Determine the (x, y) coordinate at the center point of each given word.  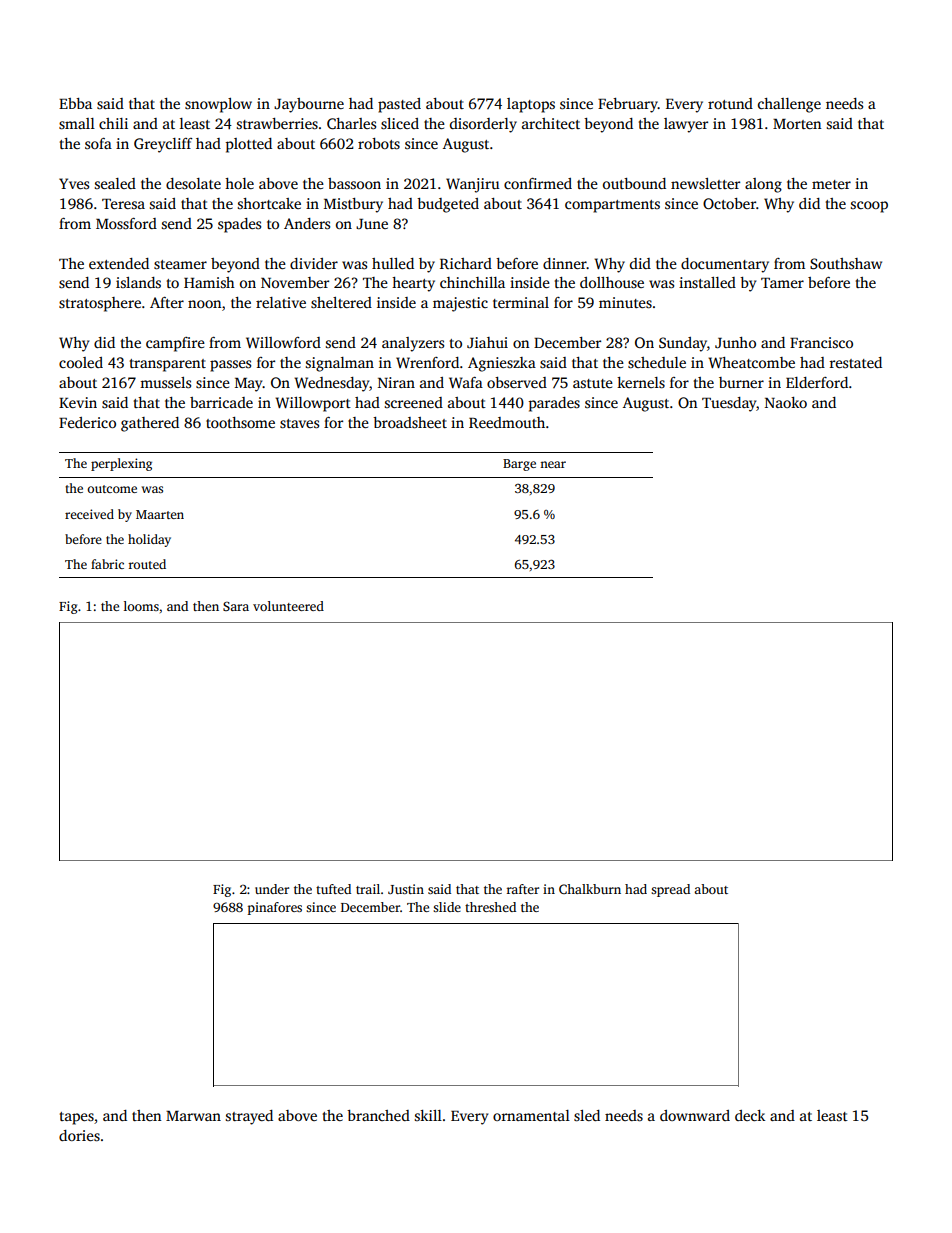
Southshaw (846, 263)
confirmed (538, 183)
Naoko (786, 402)
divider (314, 263)
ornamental (531, 1115)
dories (79, 1135)
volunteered (288, 606)
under (272, 889)
